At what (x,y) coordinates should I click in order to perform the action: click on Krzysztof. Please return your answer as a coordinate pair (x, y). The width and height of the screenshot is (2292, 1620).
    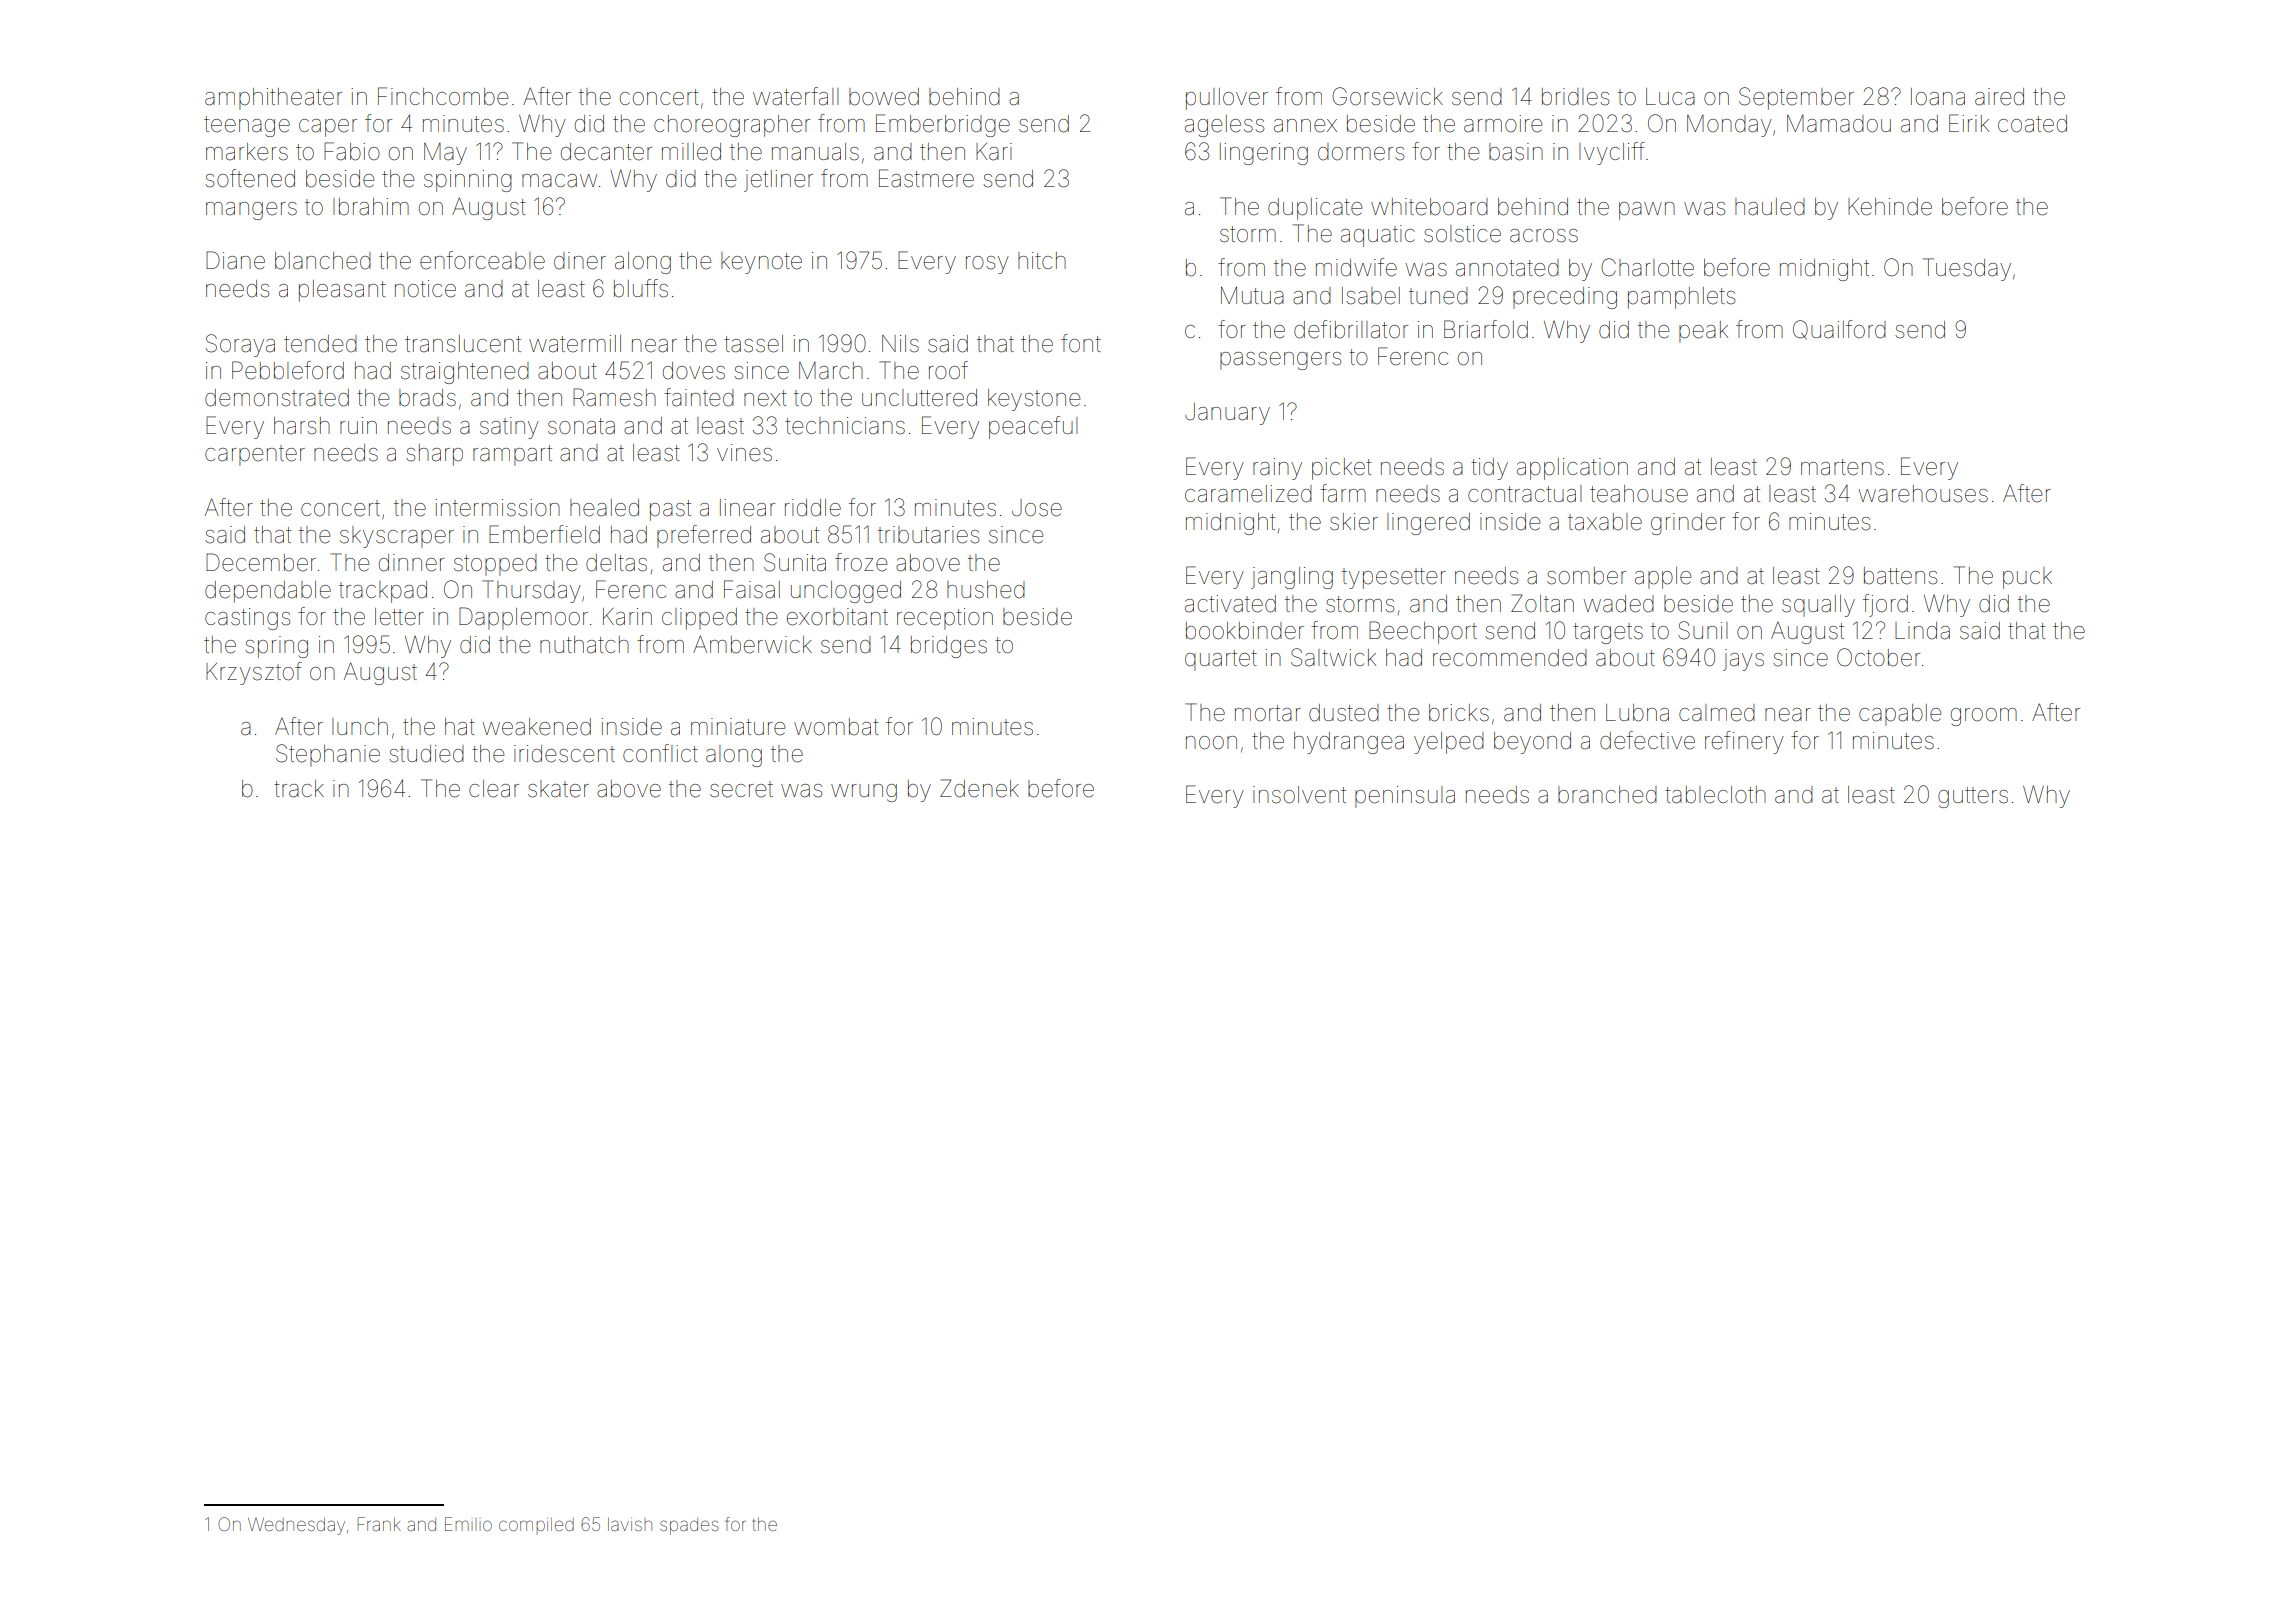
    Looking at the image, I should click on (254, 673).
